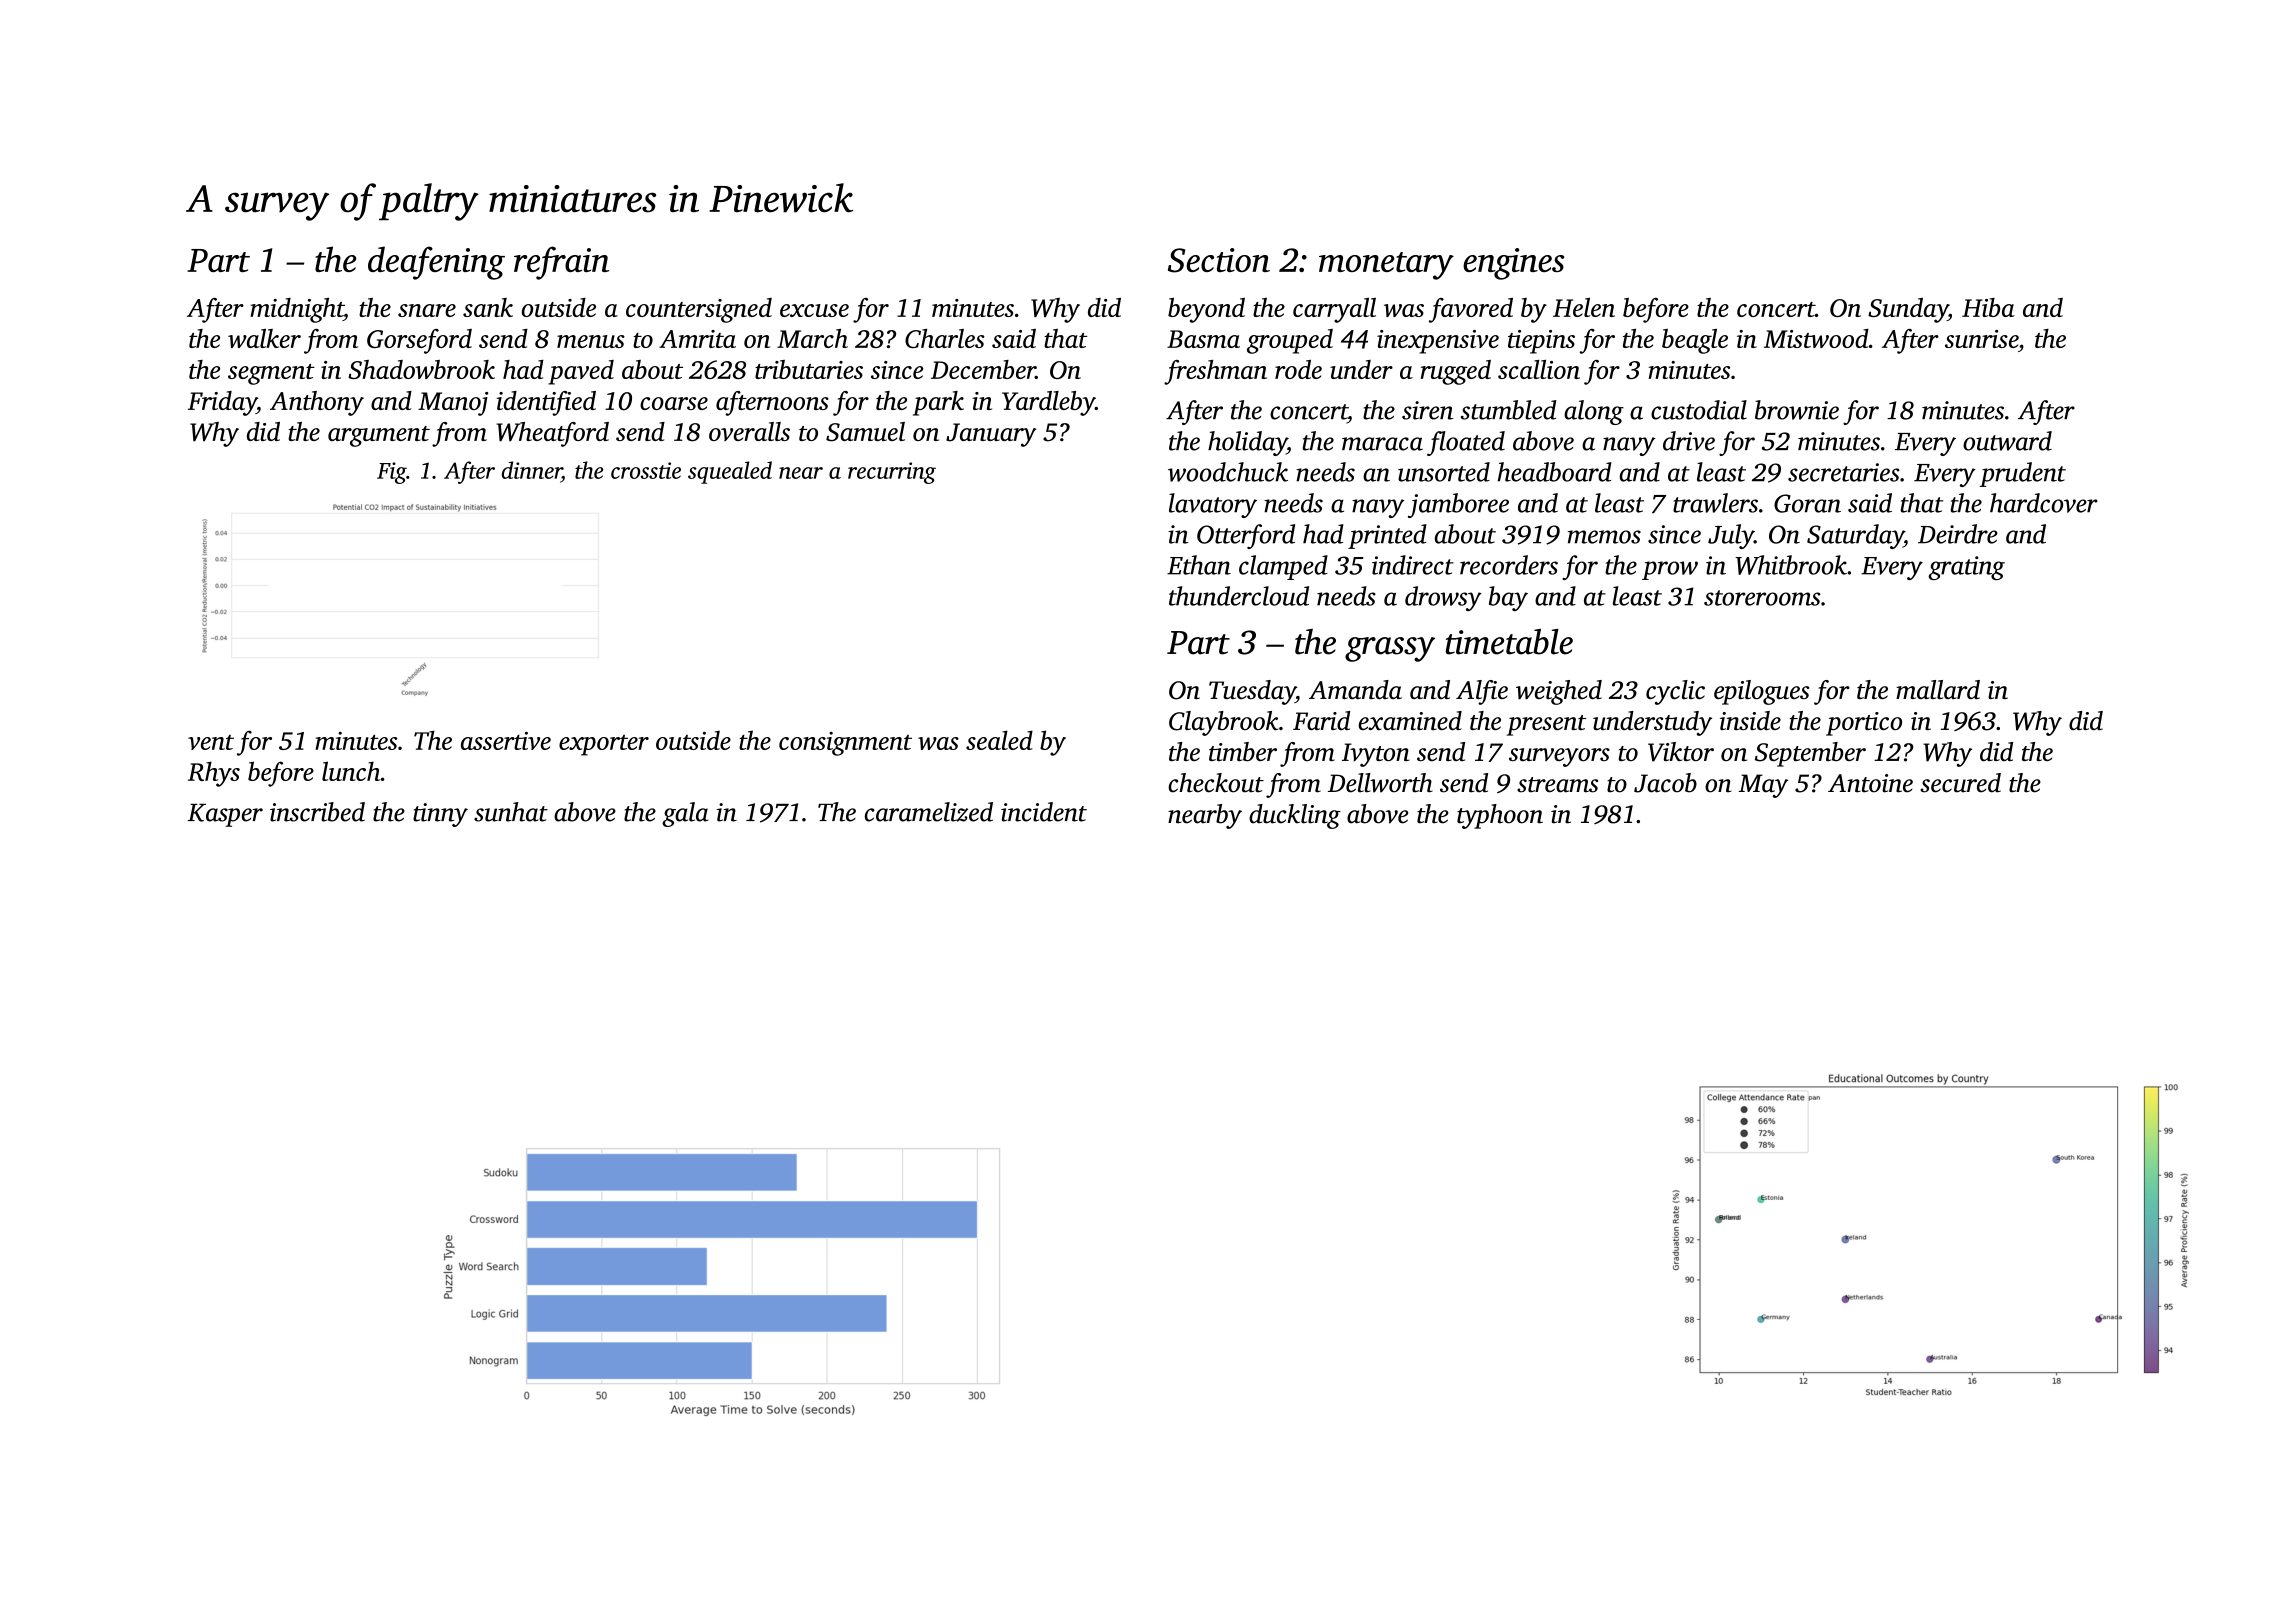 This screenshot has height=1620, width=2292. What do you see at coordinates (511, 812) in the screenshot?
I see `sunhat` at bounding box center [511, 812].
